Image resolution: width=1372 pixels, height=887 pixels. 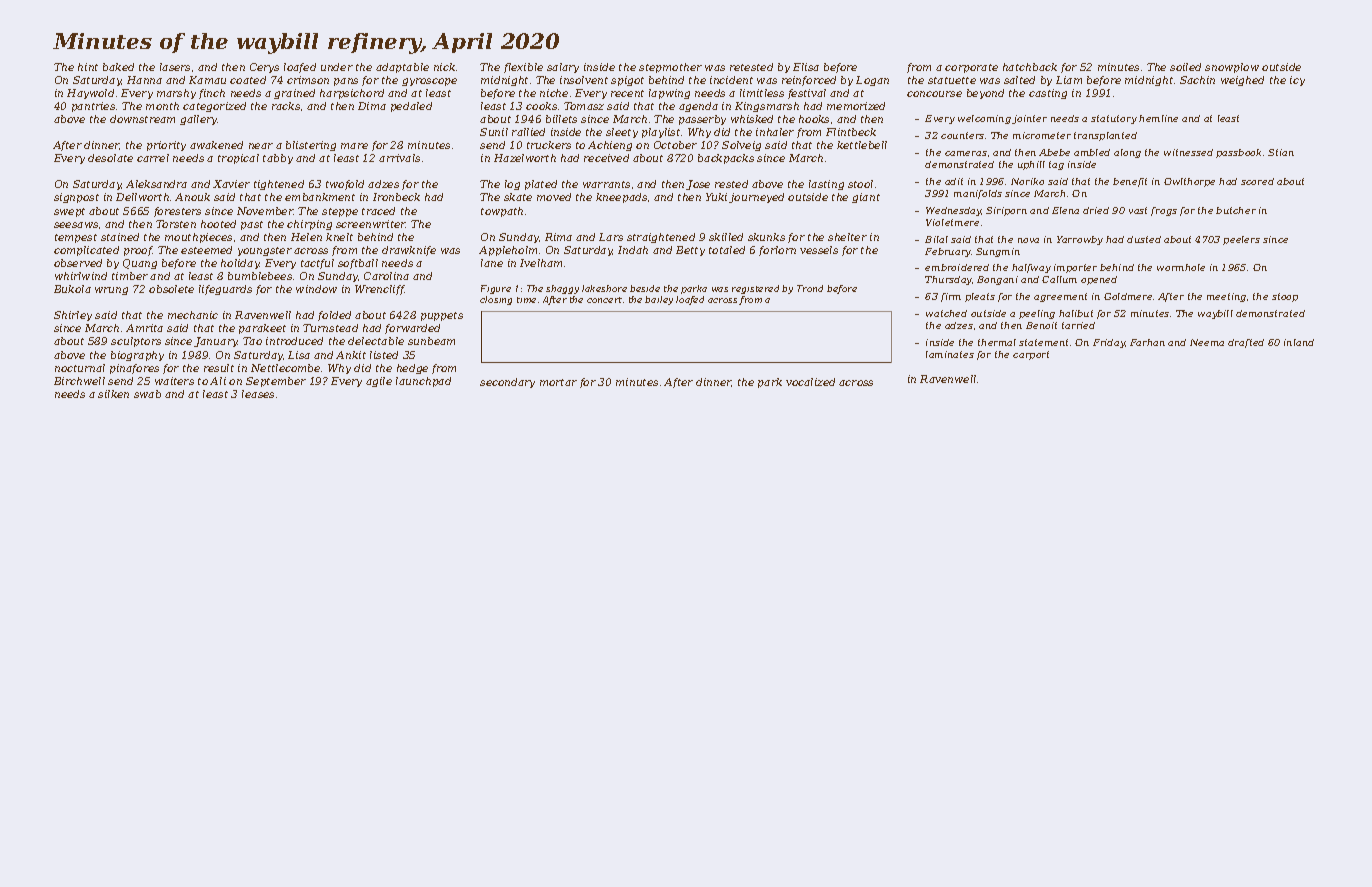 I want to click on carport, so click(x=1031, y=355).
